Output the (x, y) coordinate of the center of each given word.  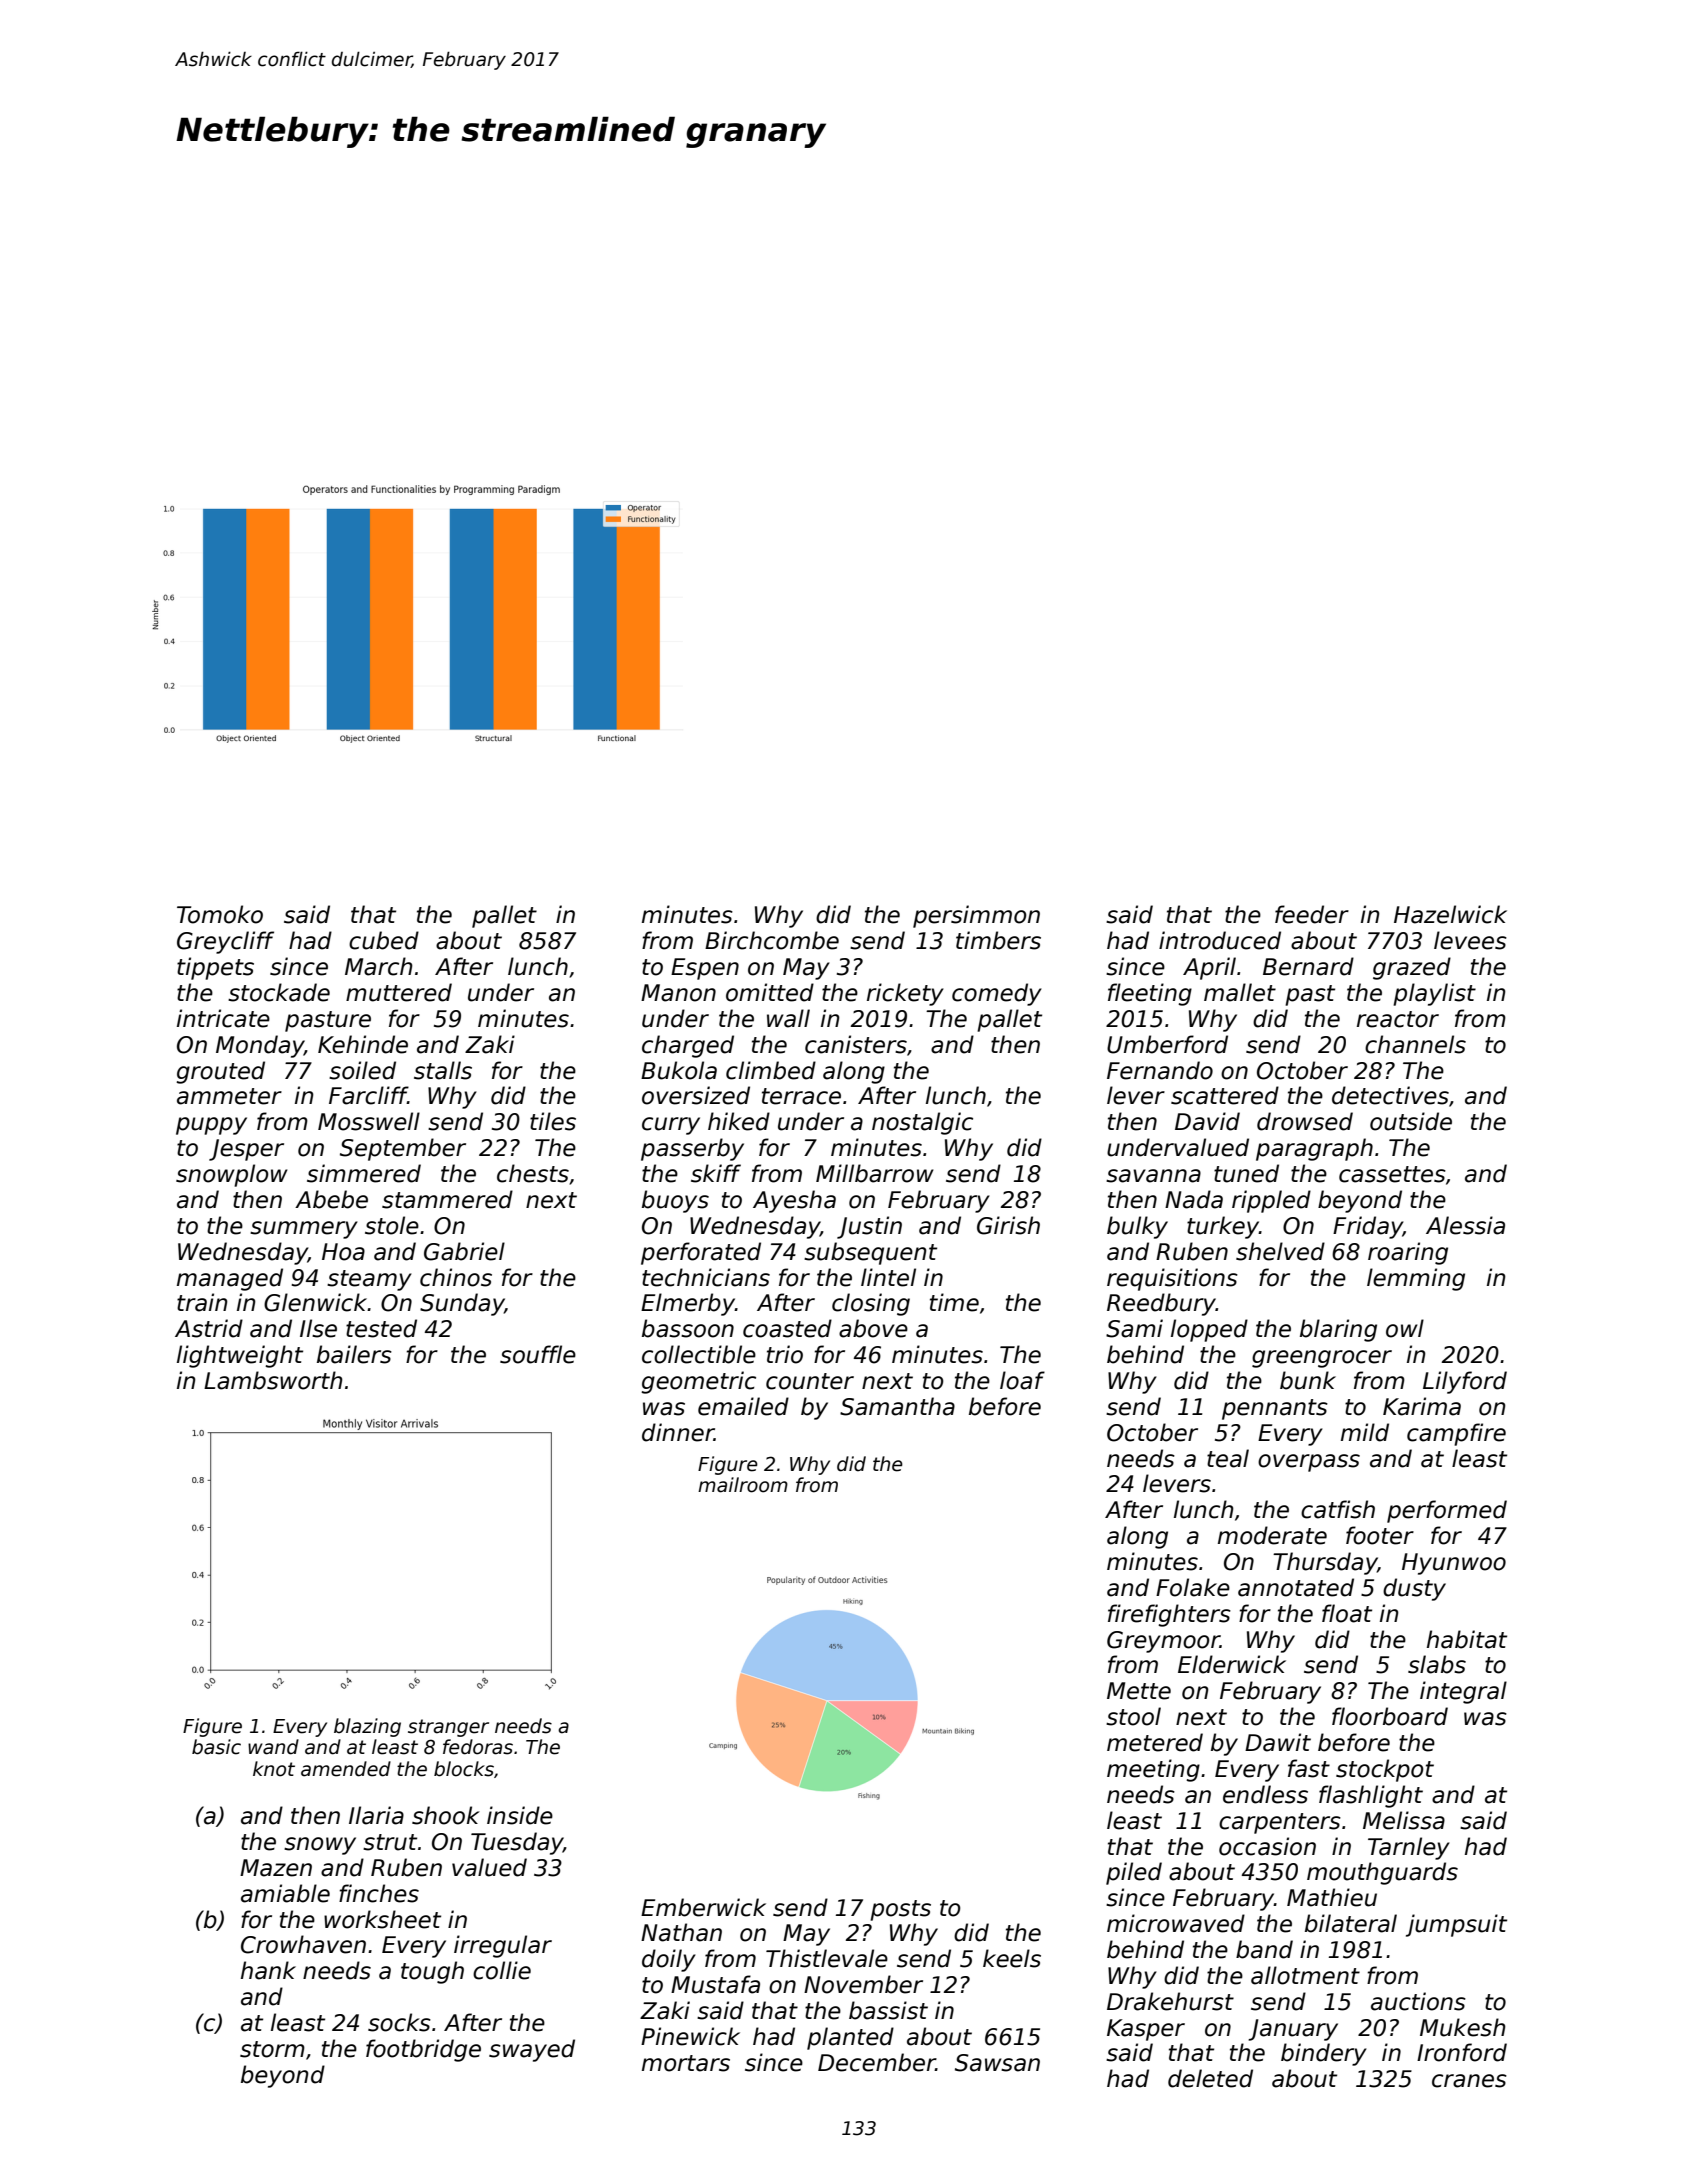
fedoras (478, 1747)
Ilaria (376, 1815)
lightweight (240, 1356)
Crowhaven (303, 1944)
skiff (716, 1173)
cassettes (1392, 1174)
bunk (1308, 1380)
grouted (220, 1072)
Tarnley (1409, 1848)
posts (900, 1910)
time (954, 1302)
